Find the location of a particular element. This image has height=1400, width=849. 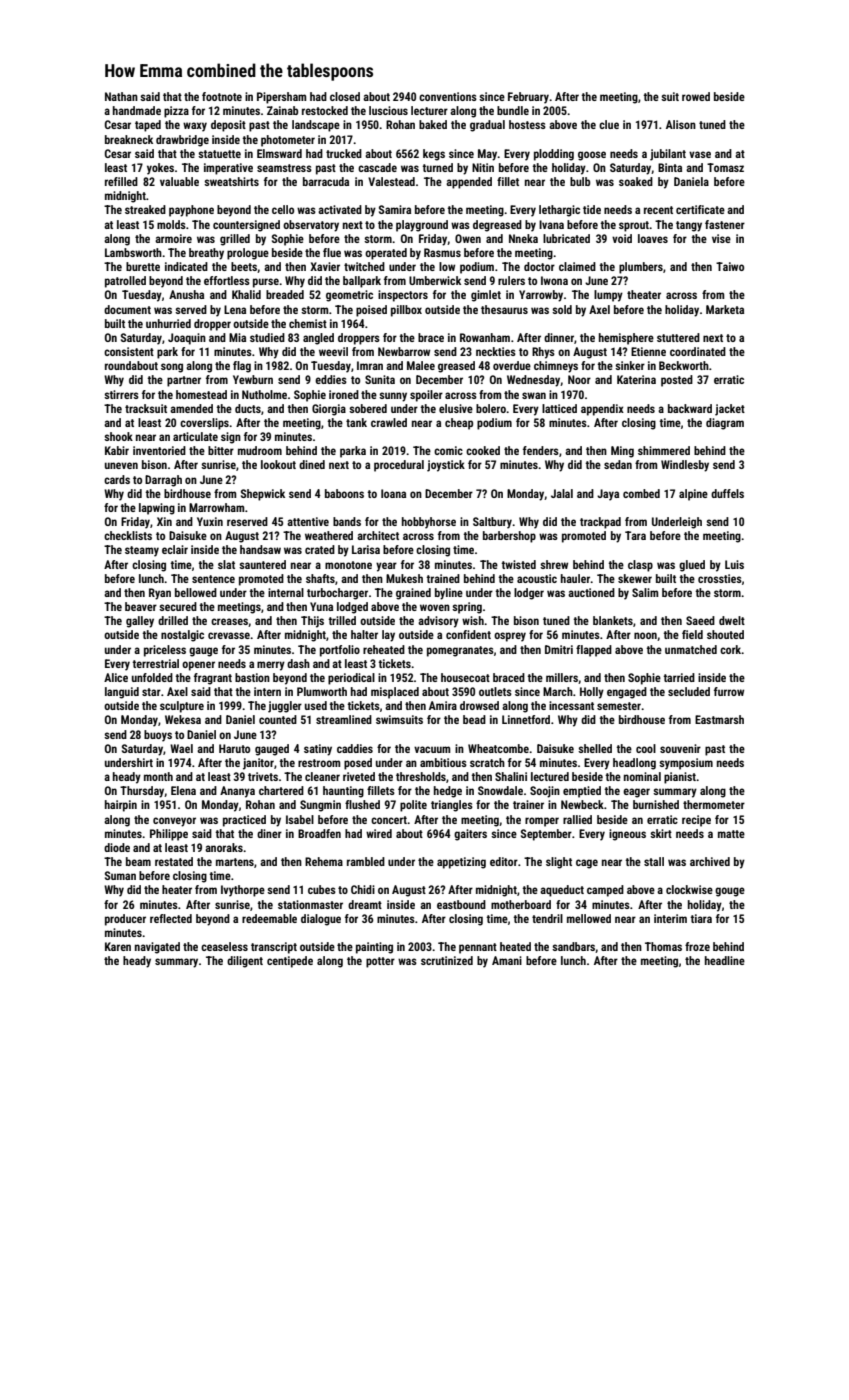

headline is located at coordinates (725, 960).
